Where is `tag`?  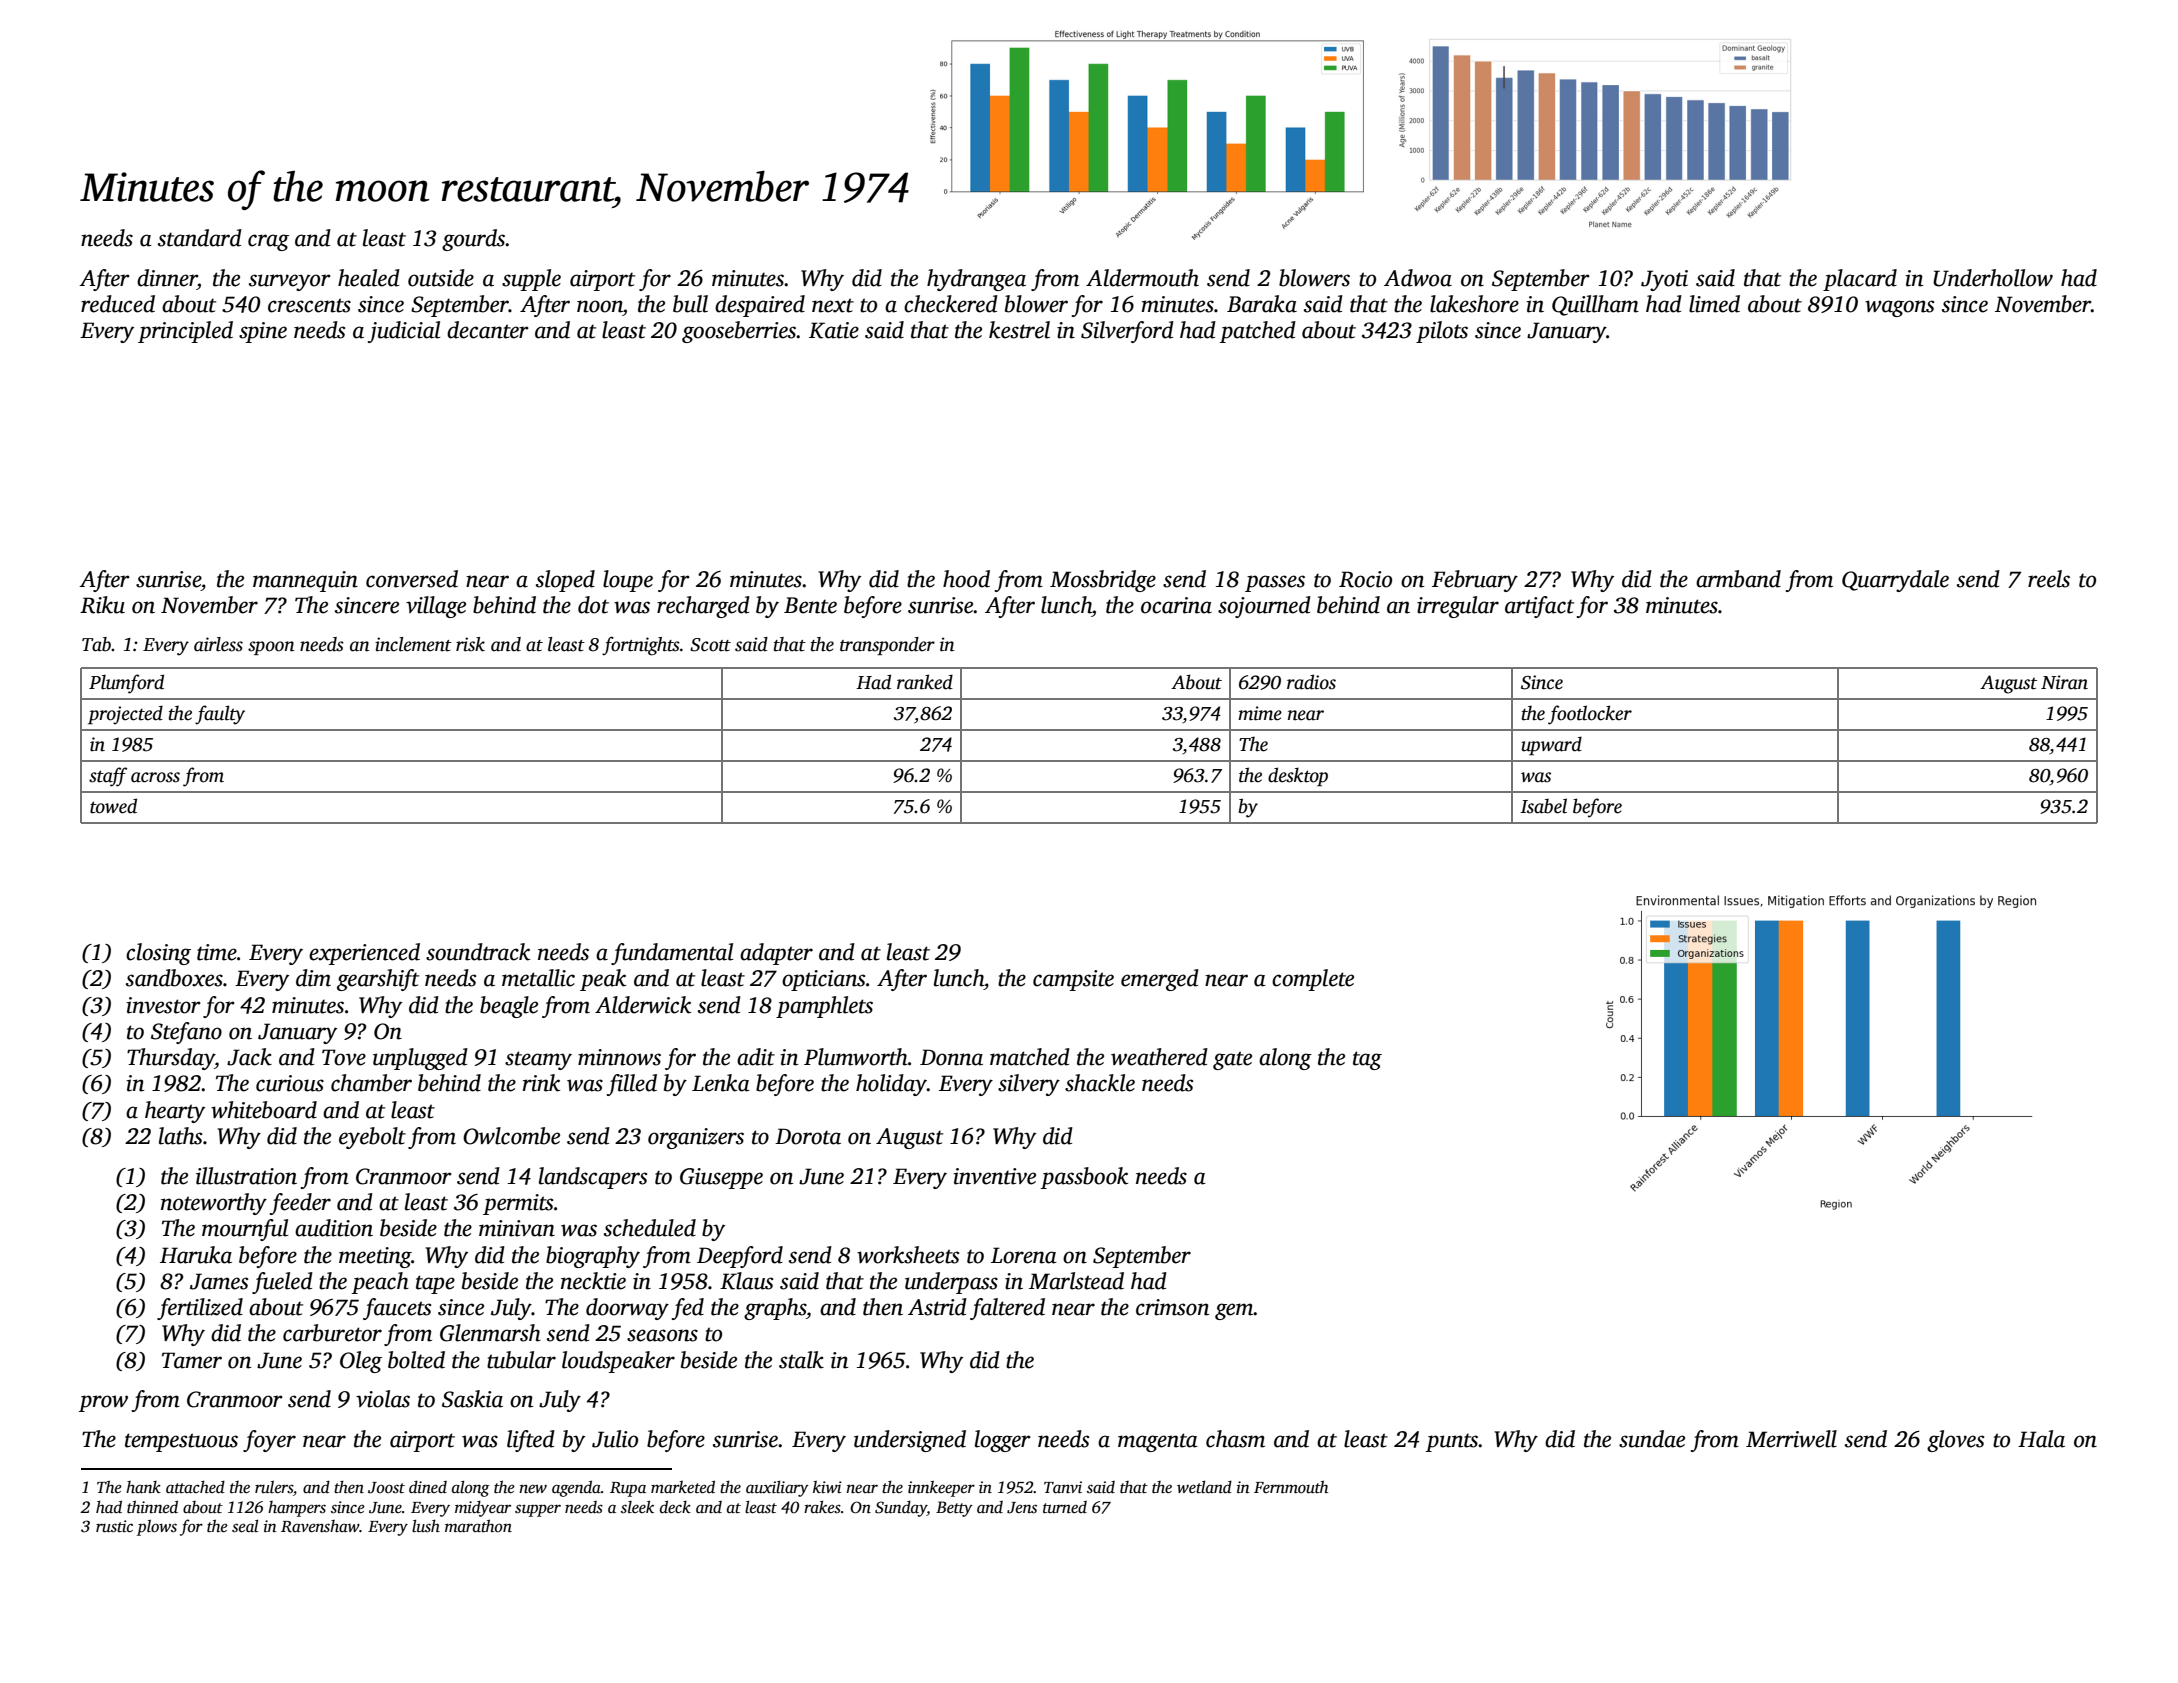
tag is located at coordinates (1367, 1060).
